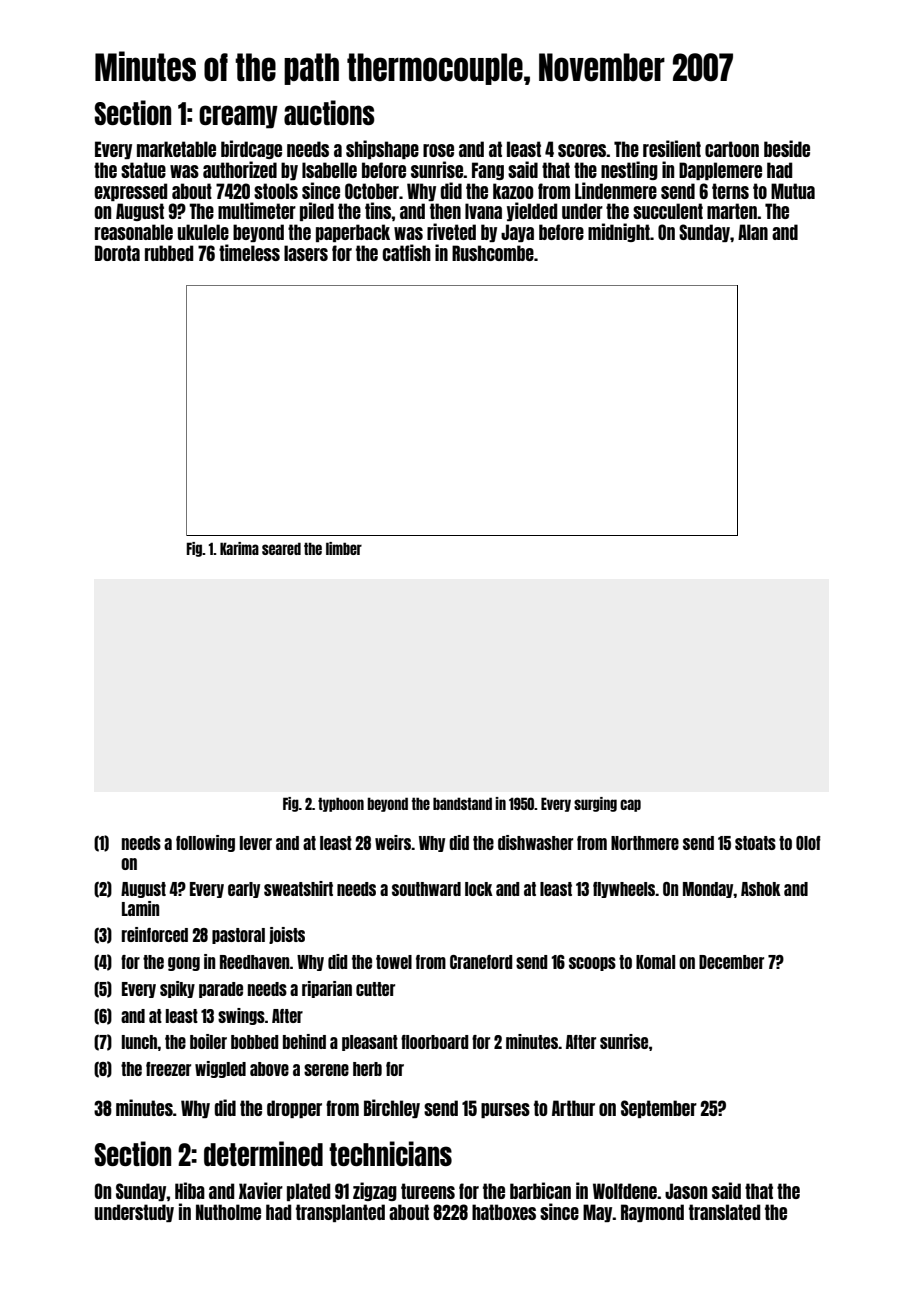  What do you see at coordinates (306, 253) in the document?
I see `lasers` at bounding box center [306, 253].
